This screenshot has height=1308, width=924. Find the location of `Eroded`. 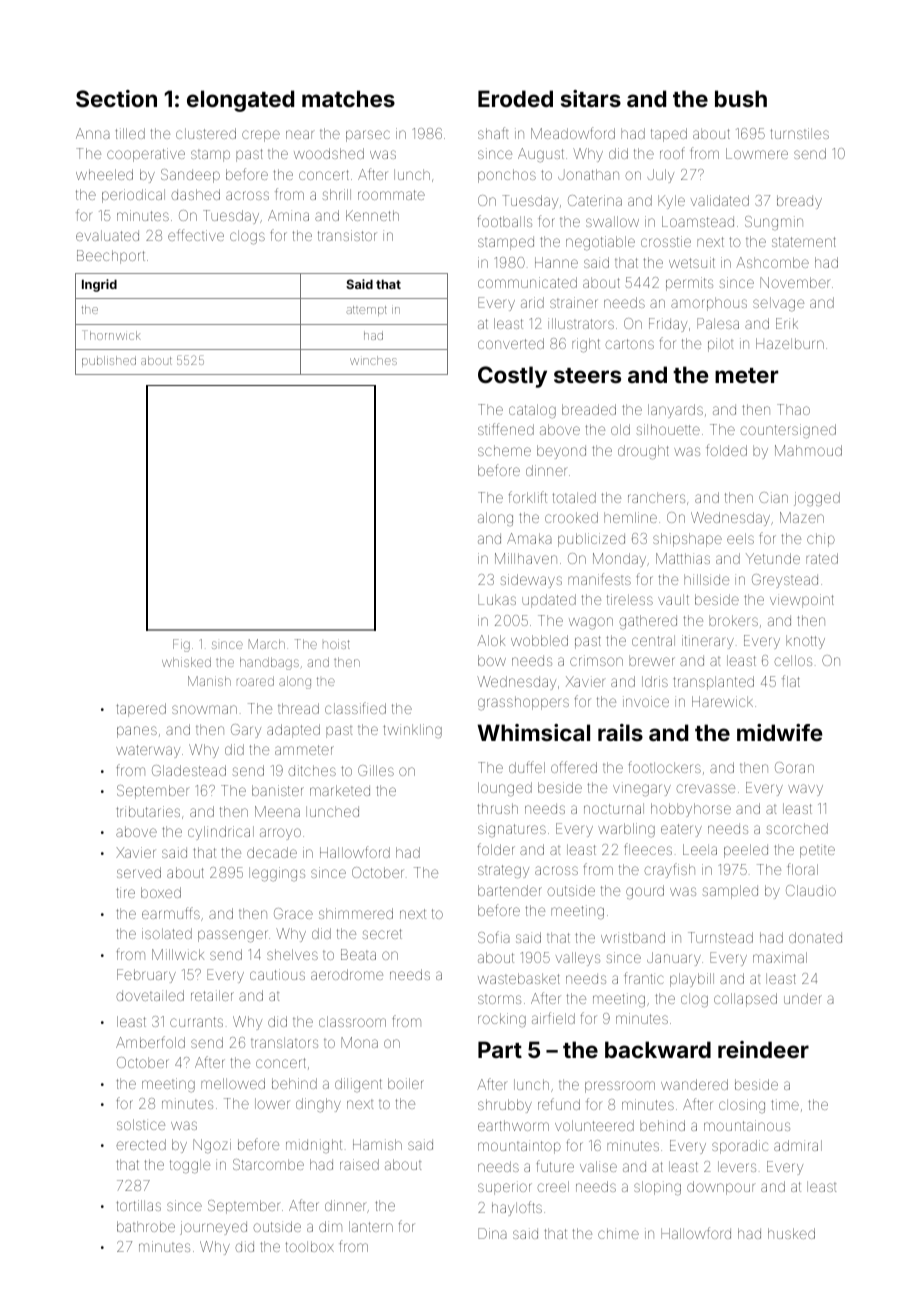

Eroded is located at coordinates (515, 98).
